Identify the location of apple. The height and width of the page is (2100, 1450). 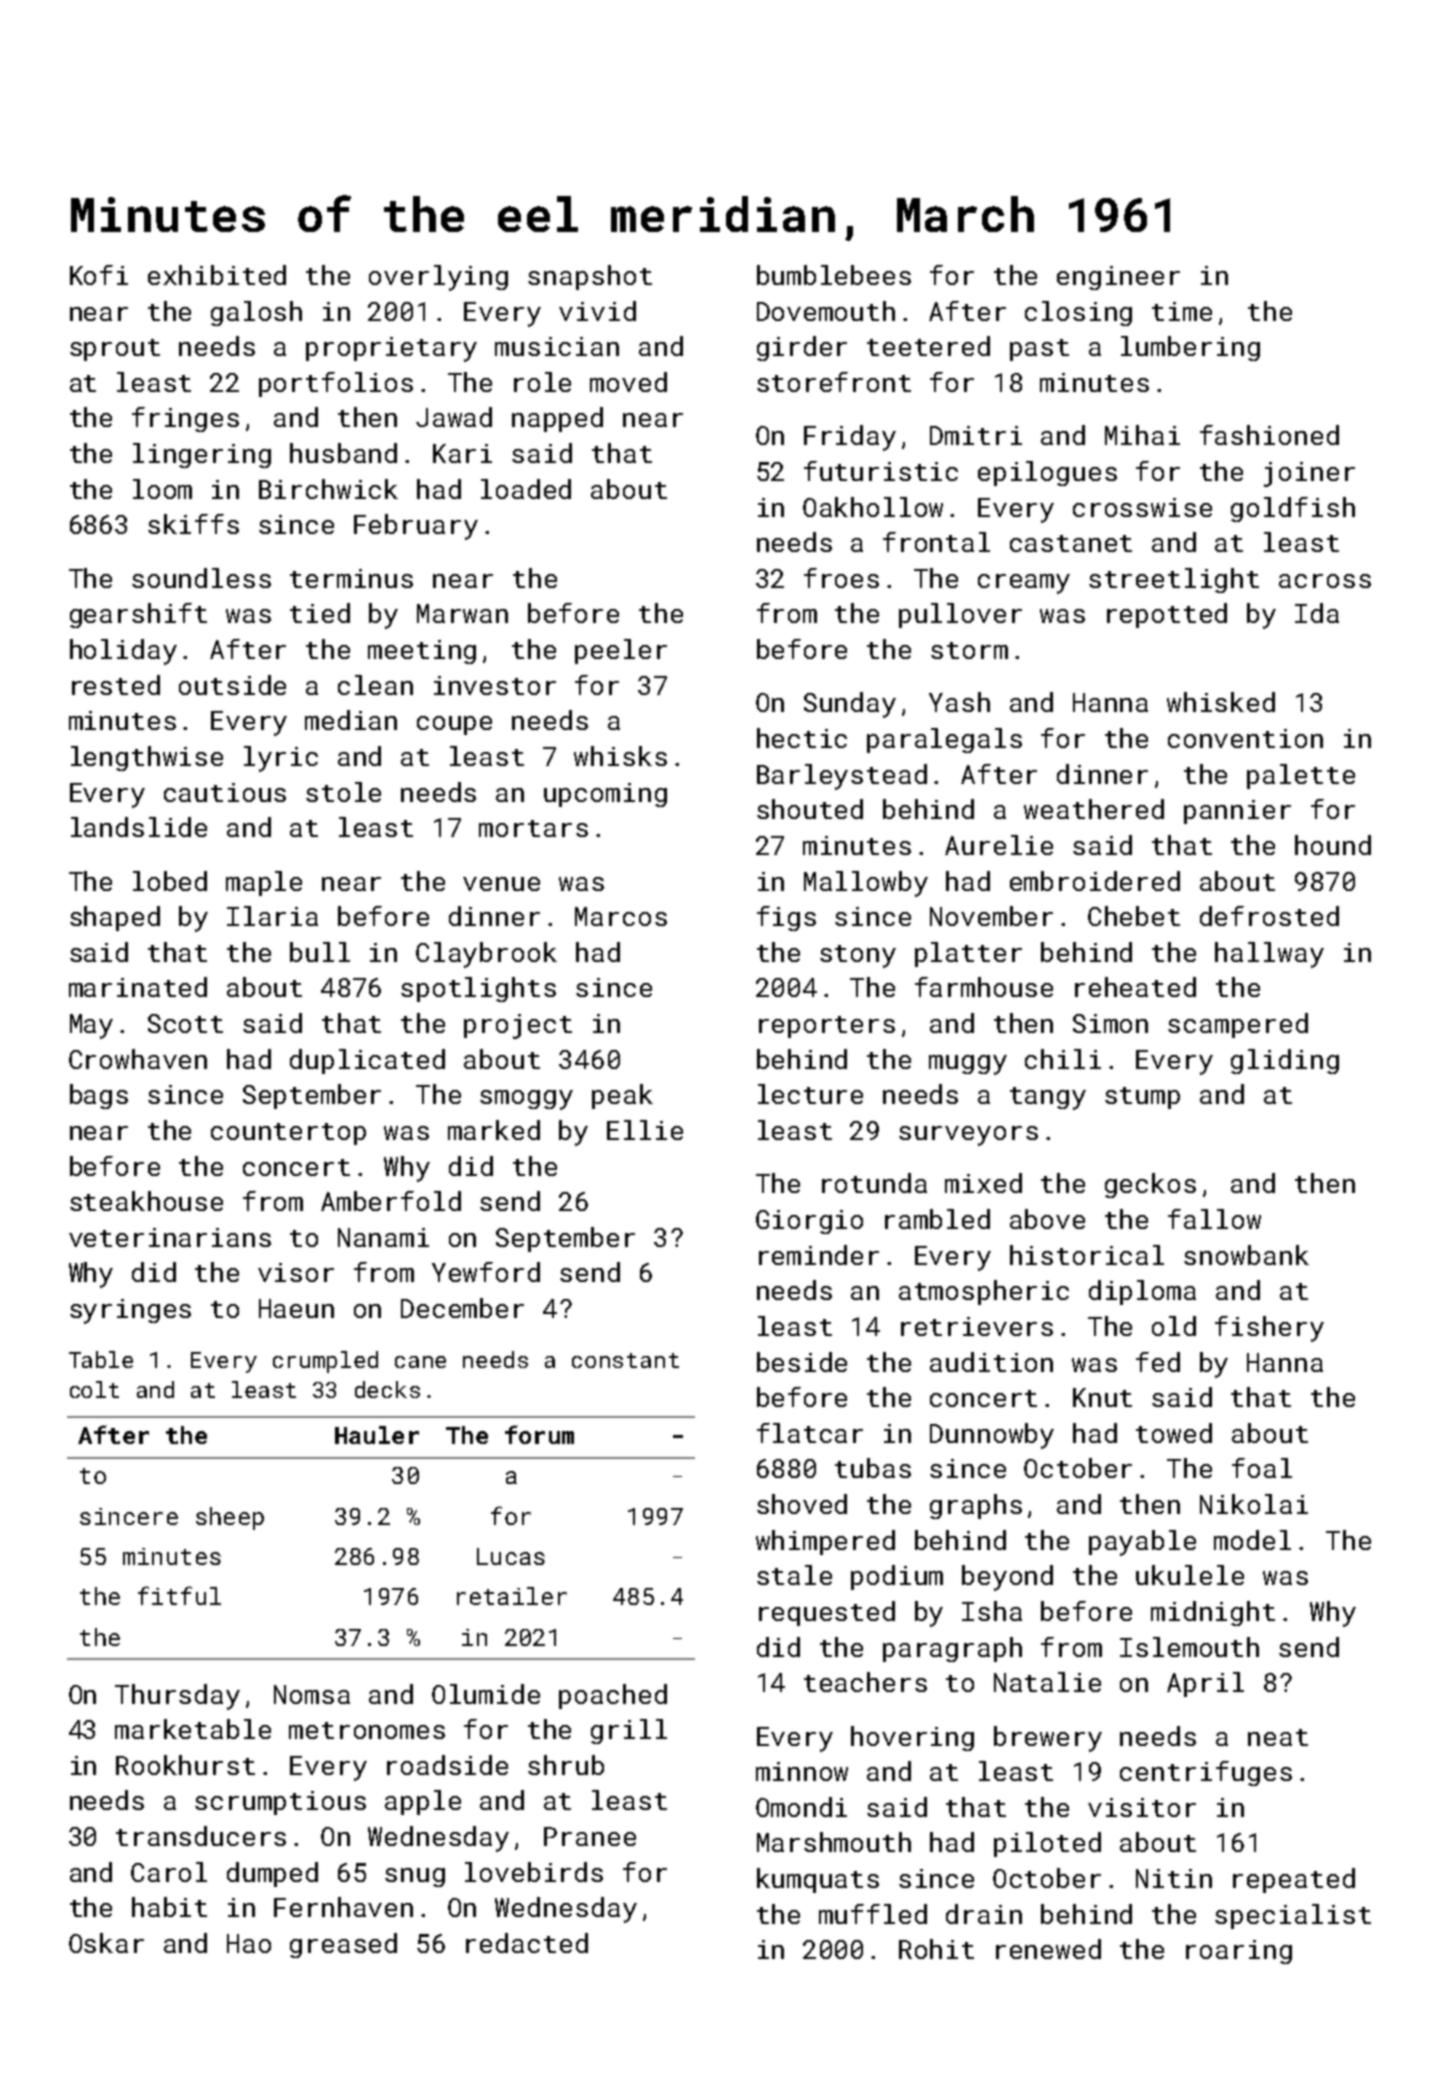
(423, 1802).
